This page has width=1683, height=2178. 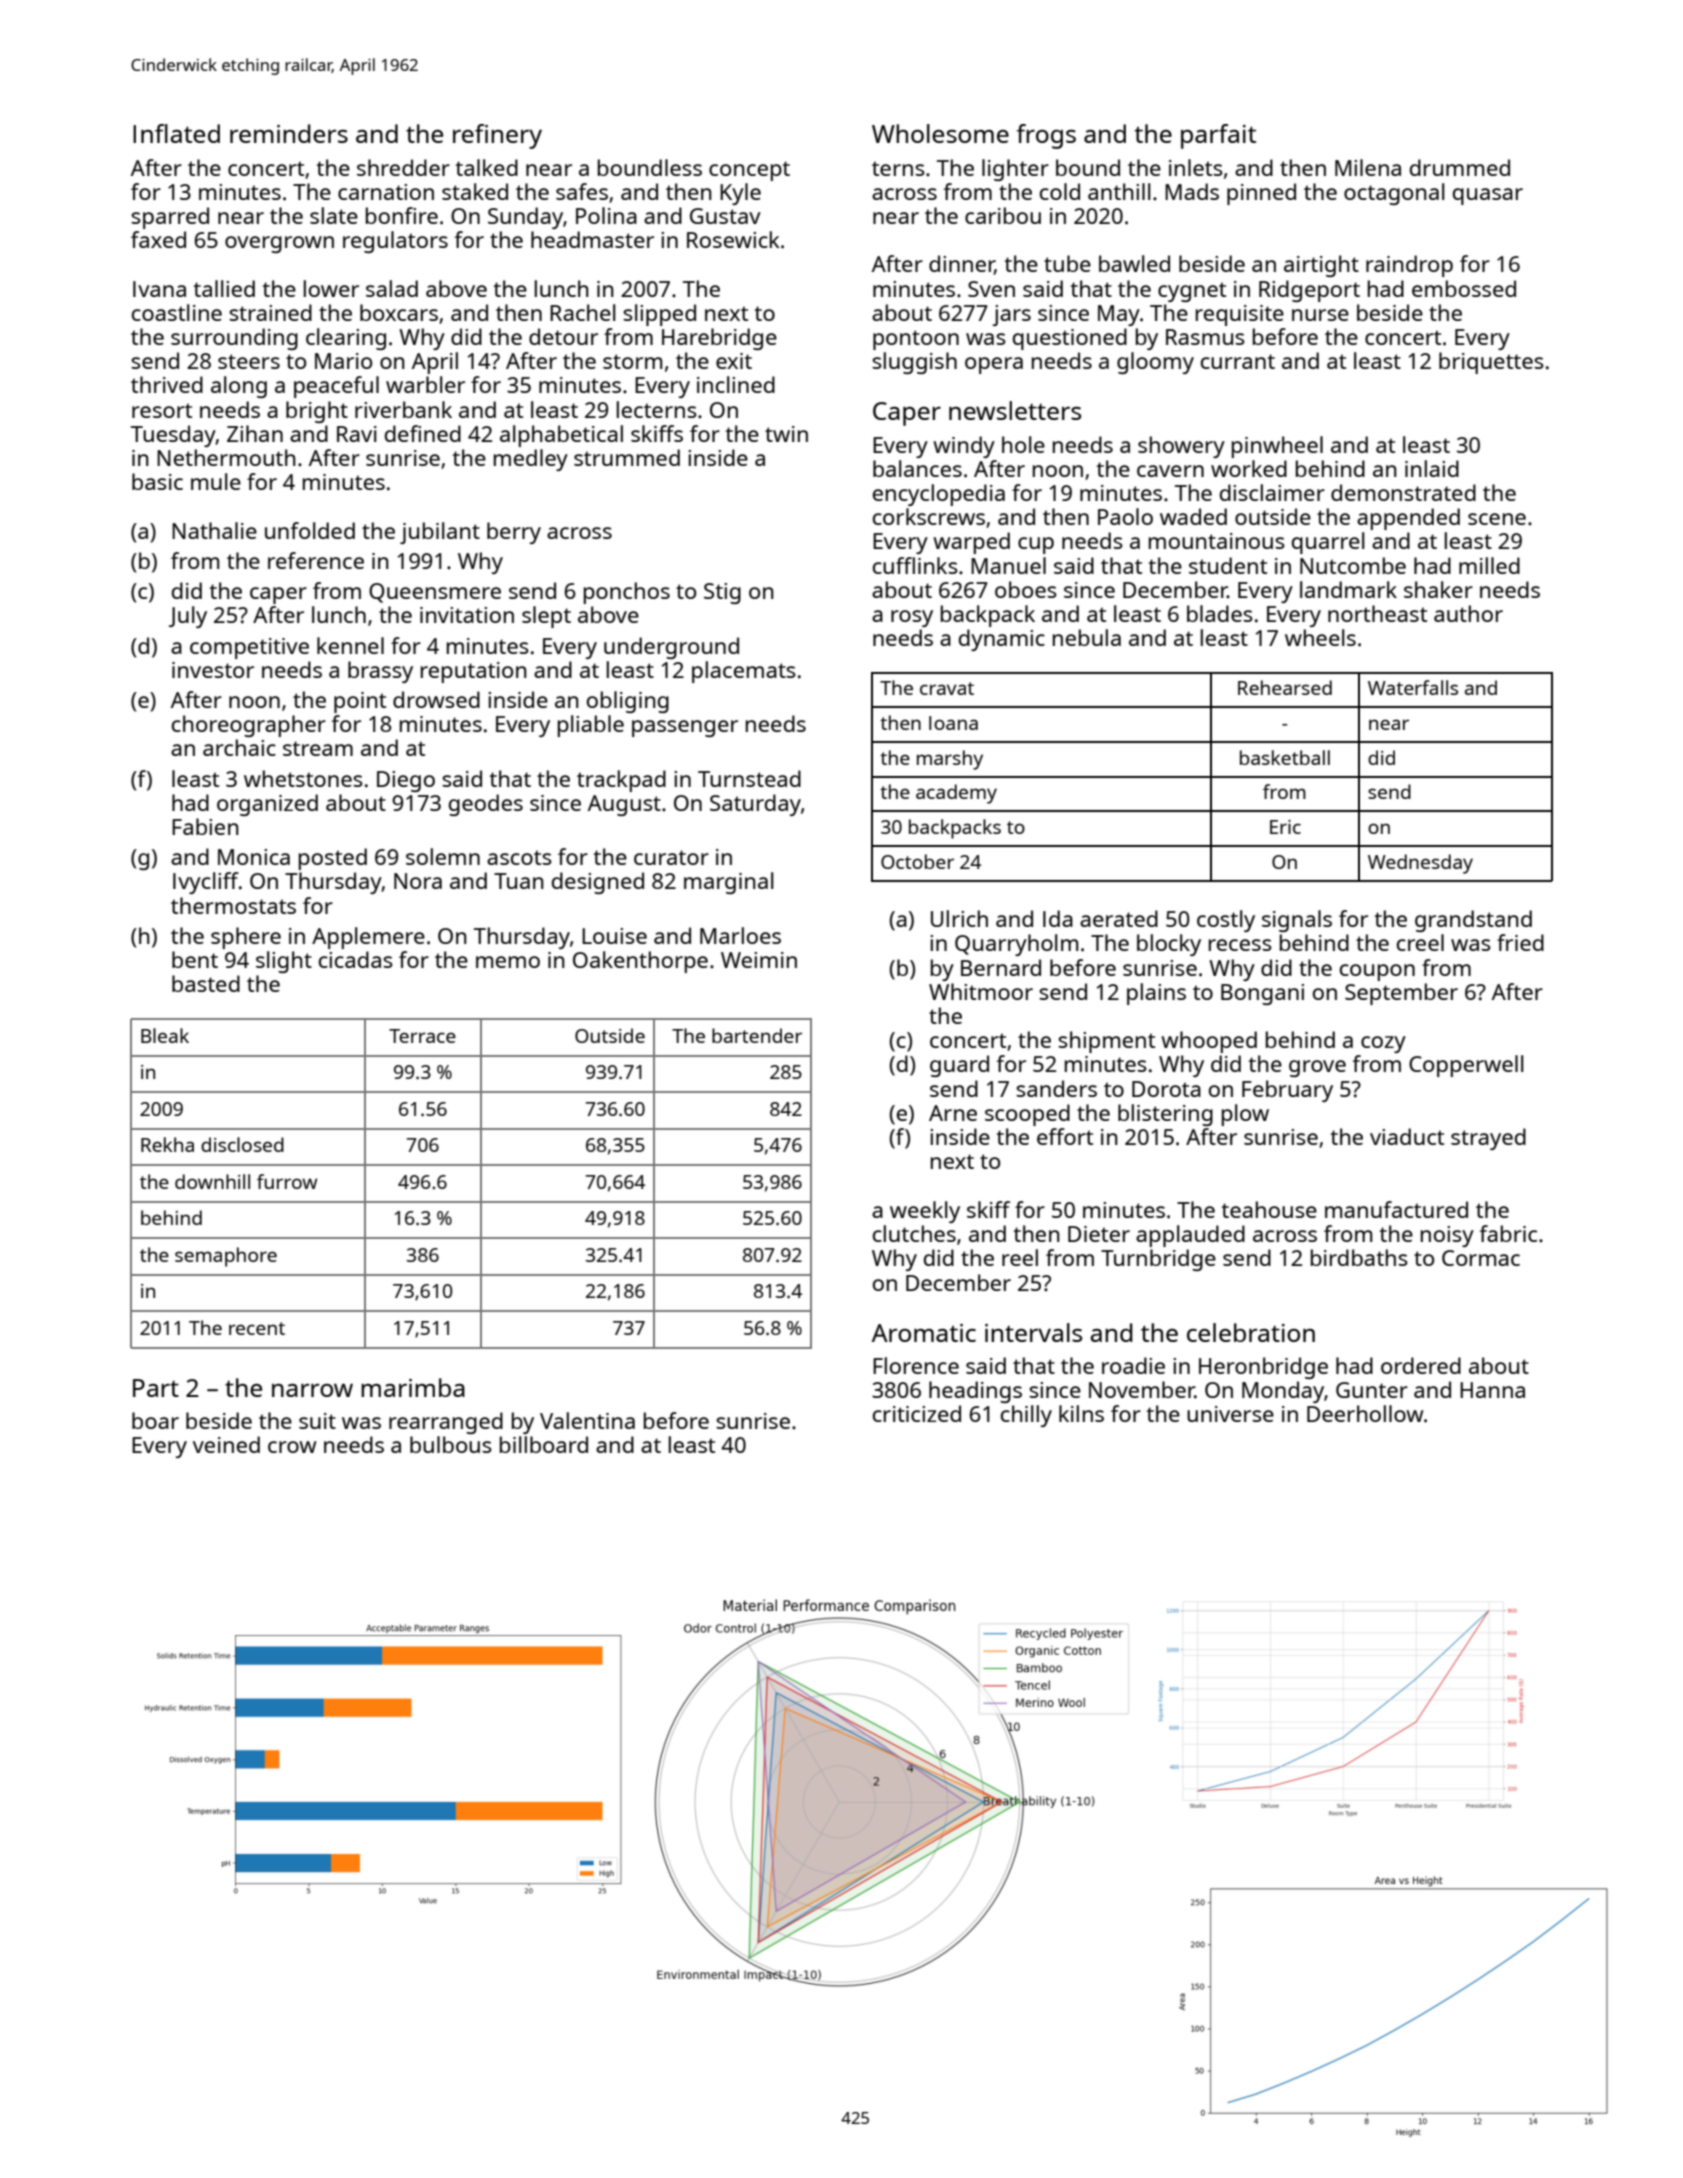 I want to click on criticized, so click(x=917, y=1413).
